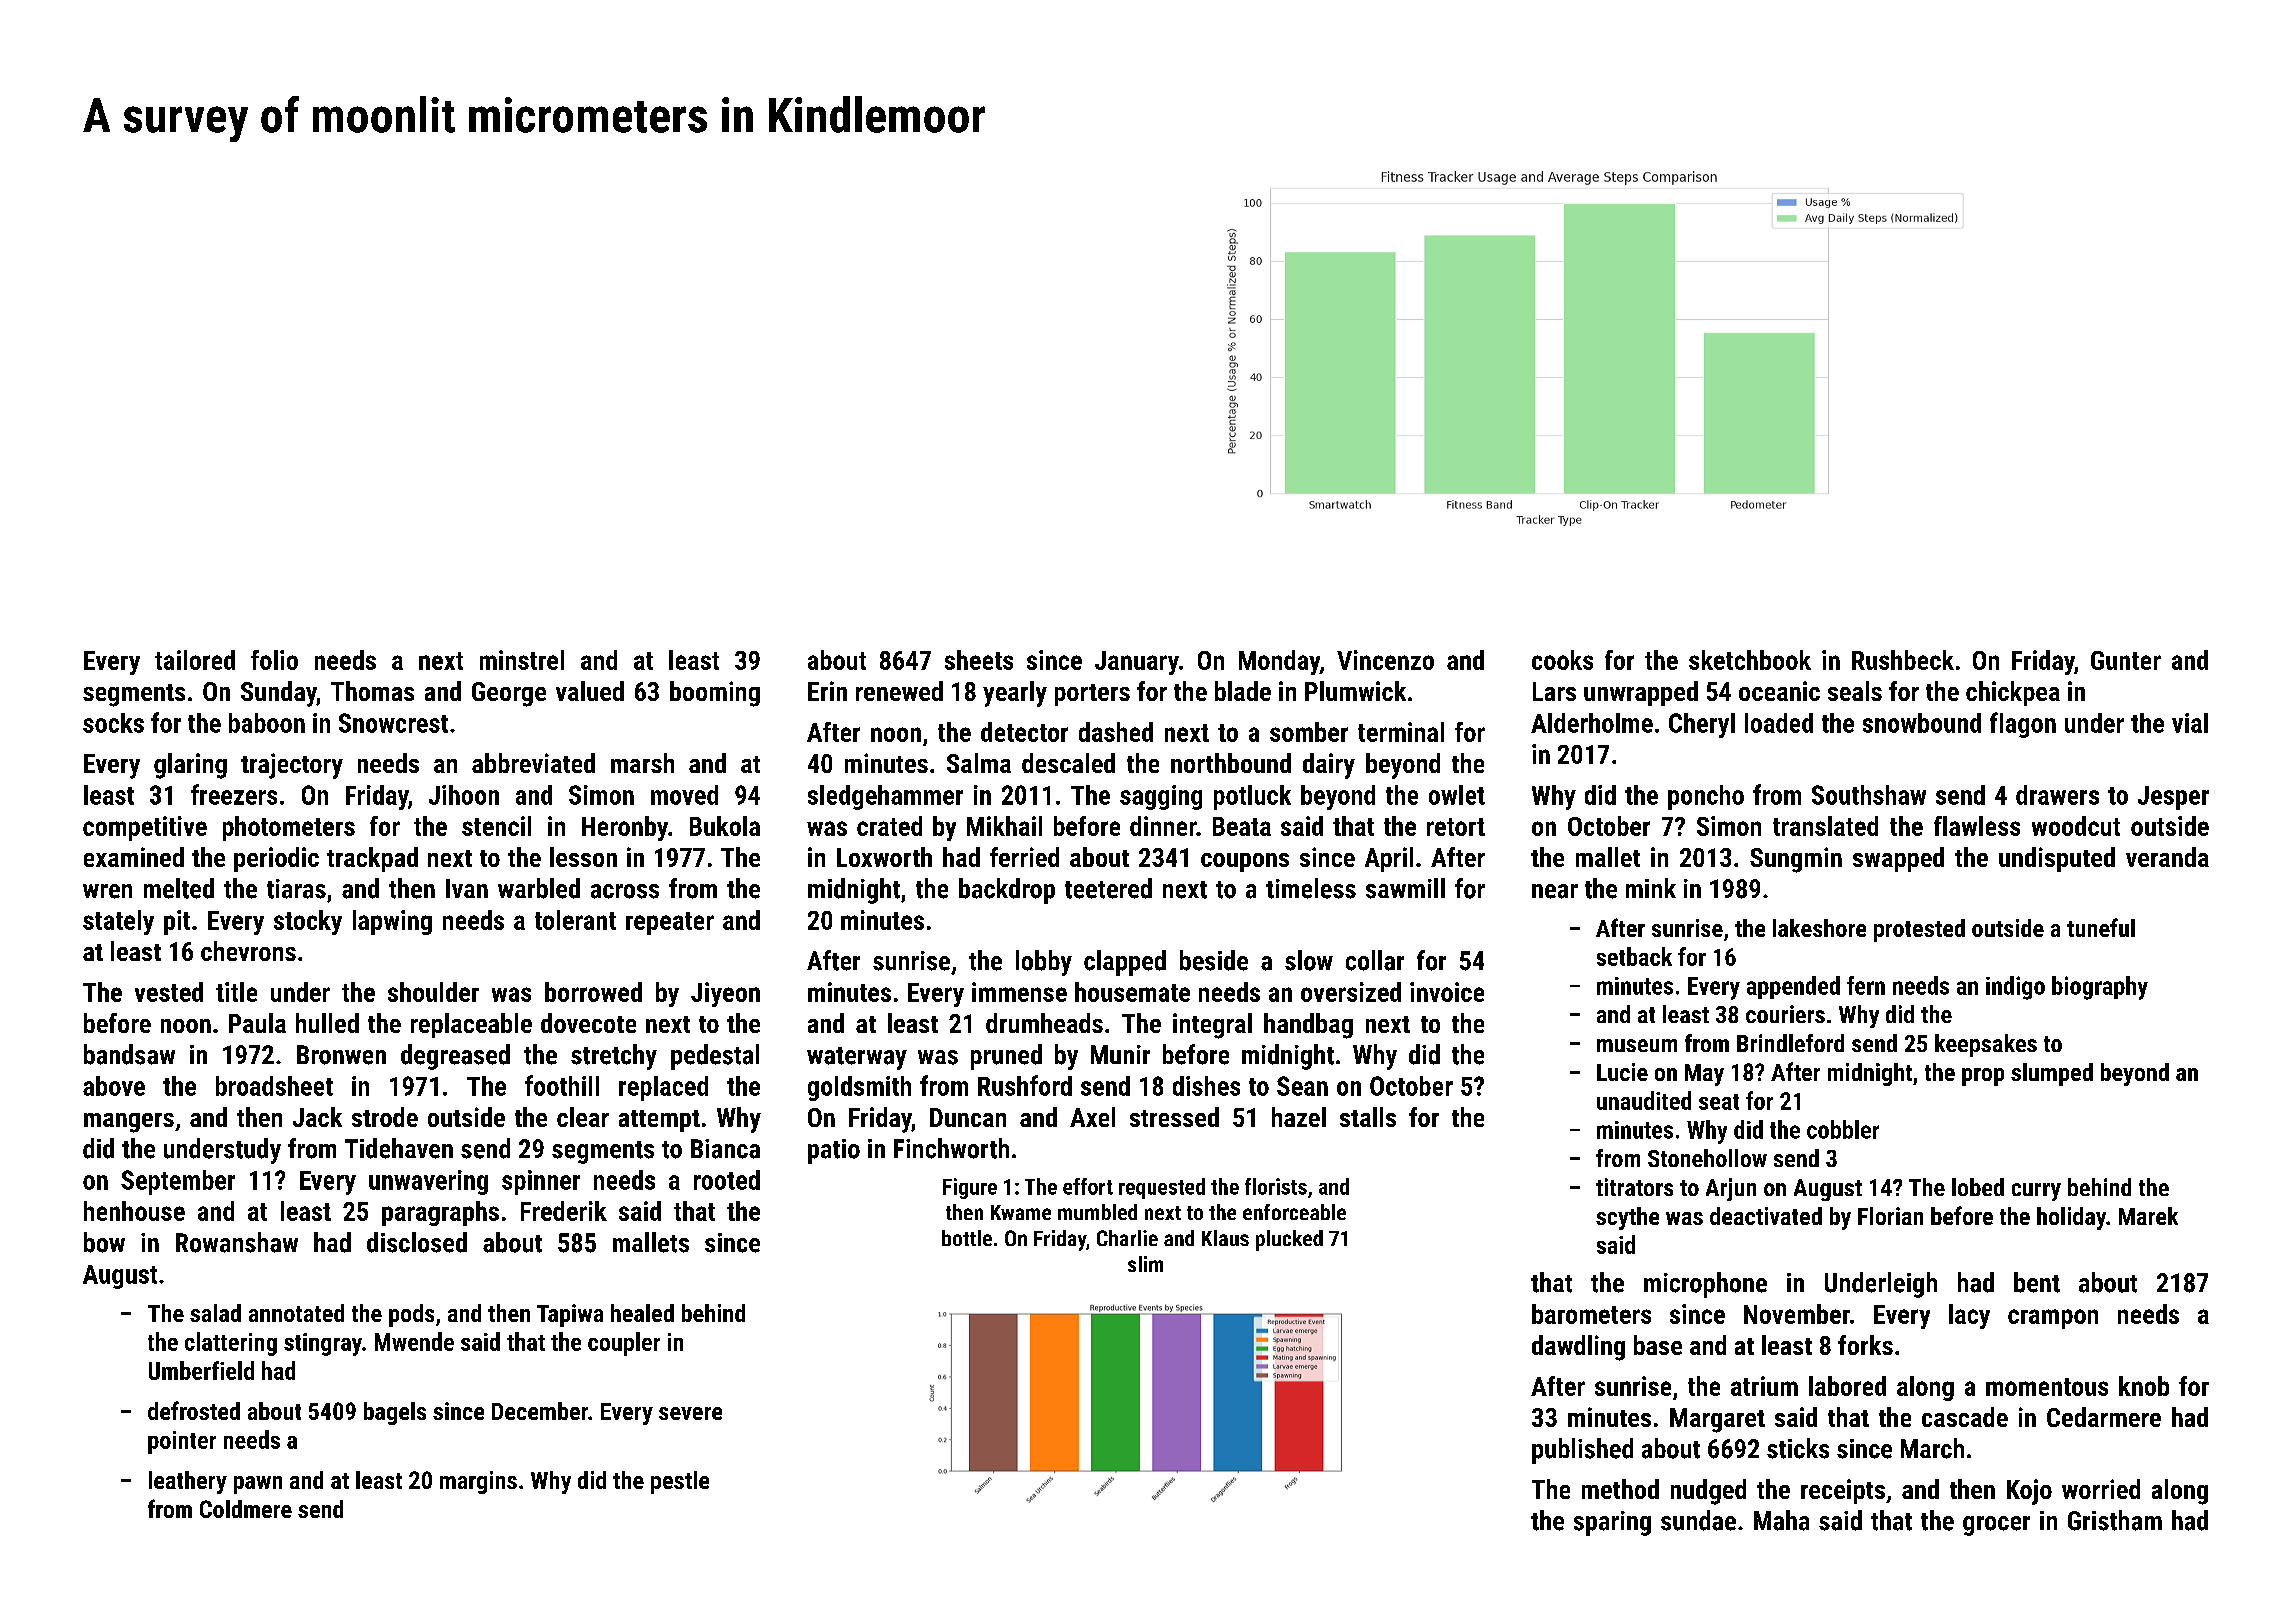 This image has width=2292, height=1620. Describe the element at coordinates (496, 826) in the image. I see `stencil` at that location.
